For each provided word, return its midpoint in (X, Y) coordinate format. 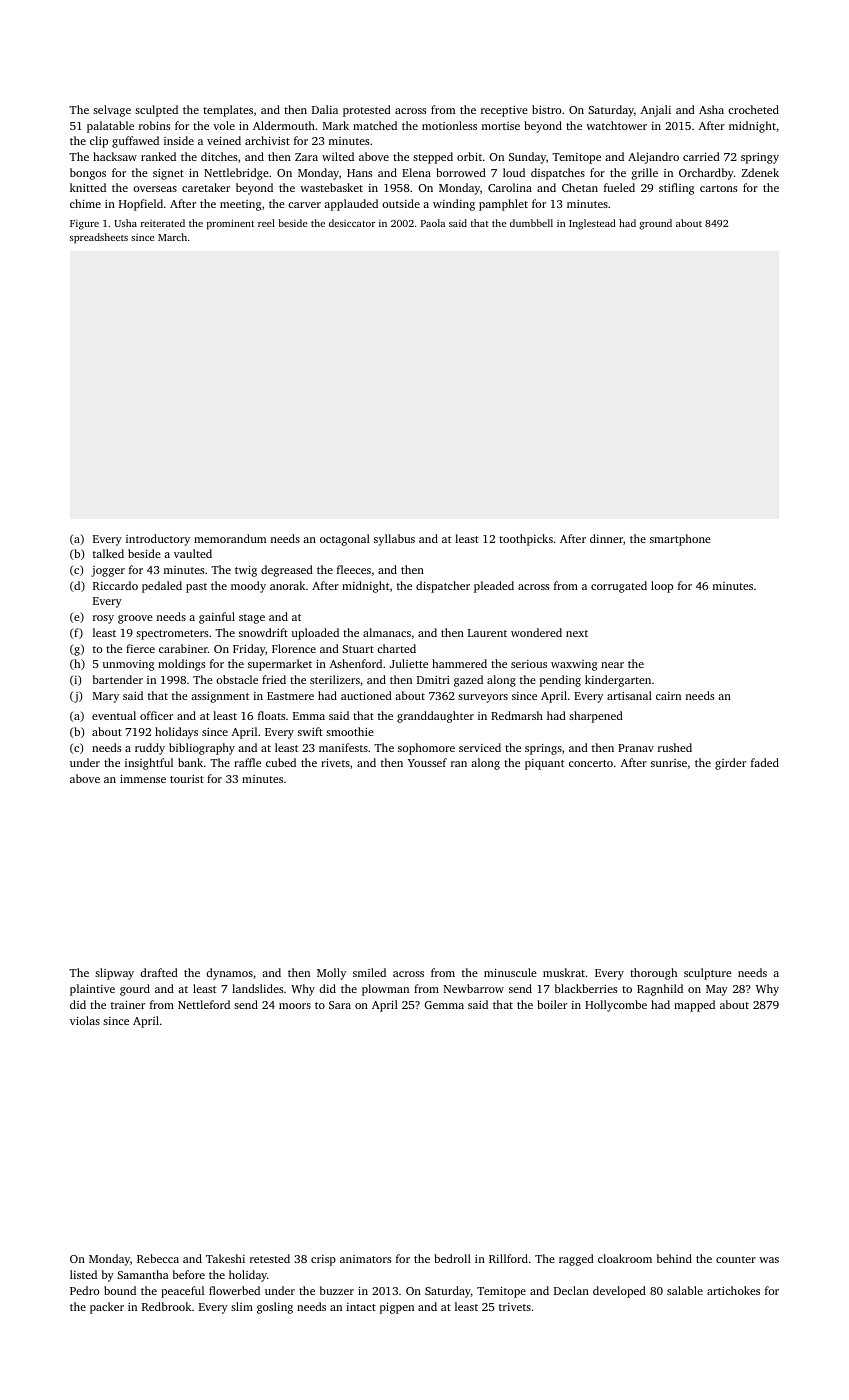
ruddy (150, 749)
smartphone (680, 540)
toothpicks (526, 540)
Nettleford (204, 1004)
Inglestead (592, 224)
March (172, 237)
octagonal (345, 540)
